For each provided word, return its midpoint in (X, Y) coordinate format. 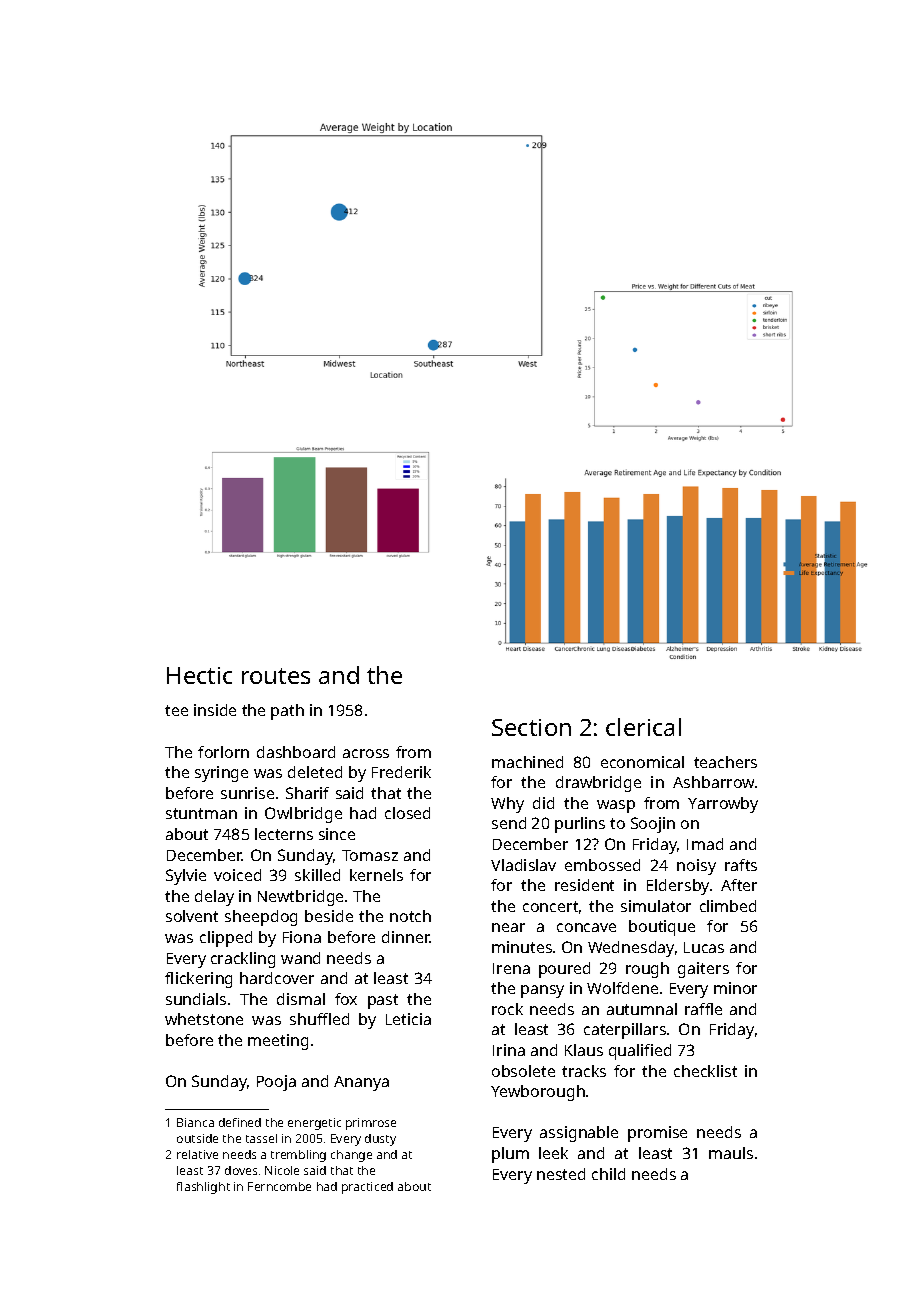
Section (531, 727)
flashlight (203, 1188)
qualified (640, 1052)
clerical (643, 727)
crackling (243, 960)
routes (276, 676)
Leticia (408, 1019)
